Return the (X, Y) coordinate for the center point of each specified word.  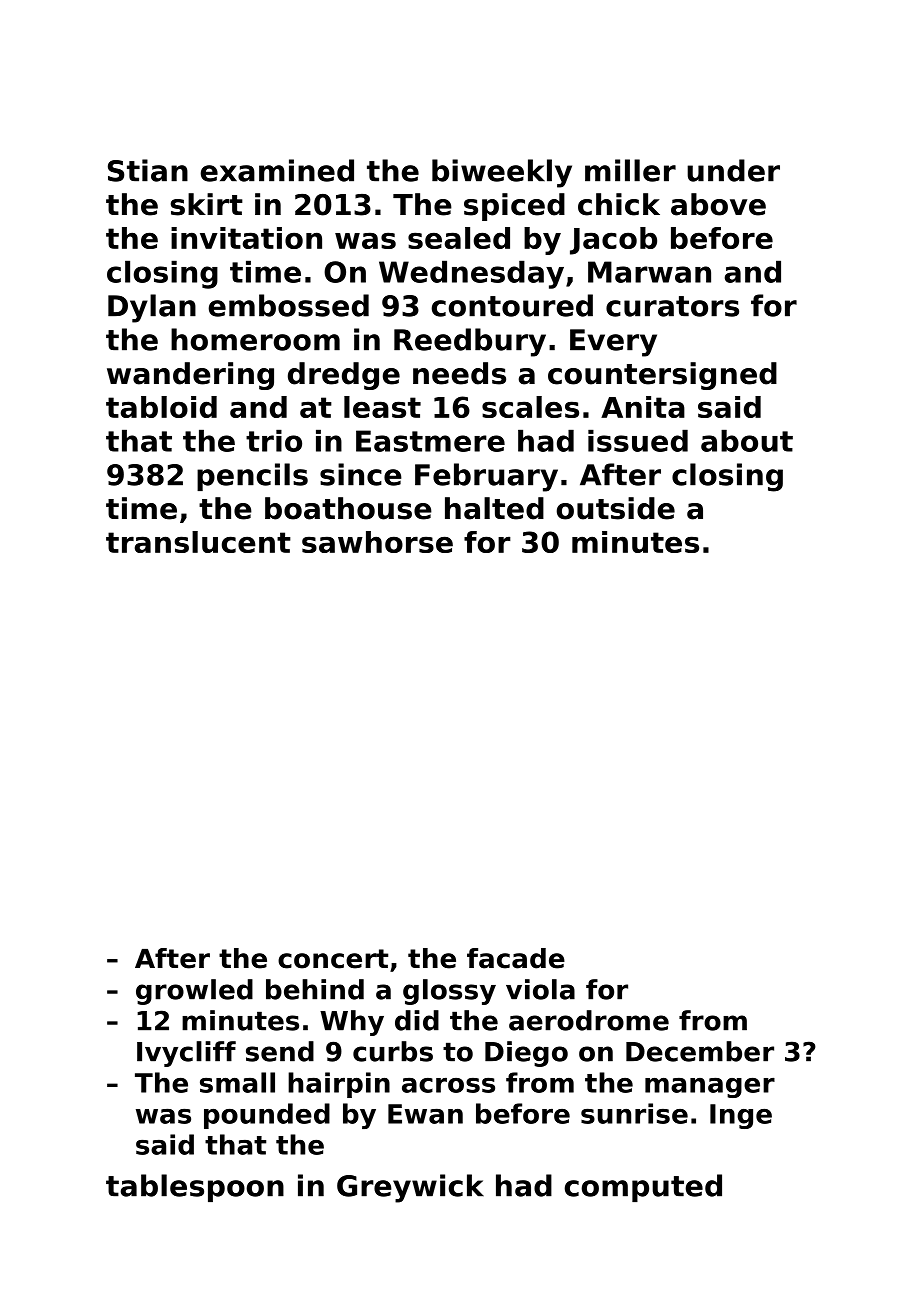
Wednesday (471, 274)
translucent (198, 542)
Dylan (152, 308)
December (700, 1051)
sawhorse (377, 542)
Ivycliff (186, 1054)
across (448, 1085)
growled (194, 992)
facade (516, 958)
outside (616, 508)
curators (672, 306)
